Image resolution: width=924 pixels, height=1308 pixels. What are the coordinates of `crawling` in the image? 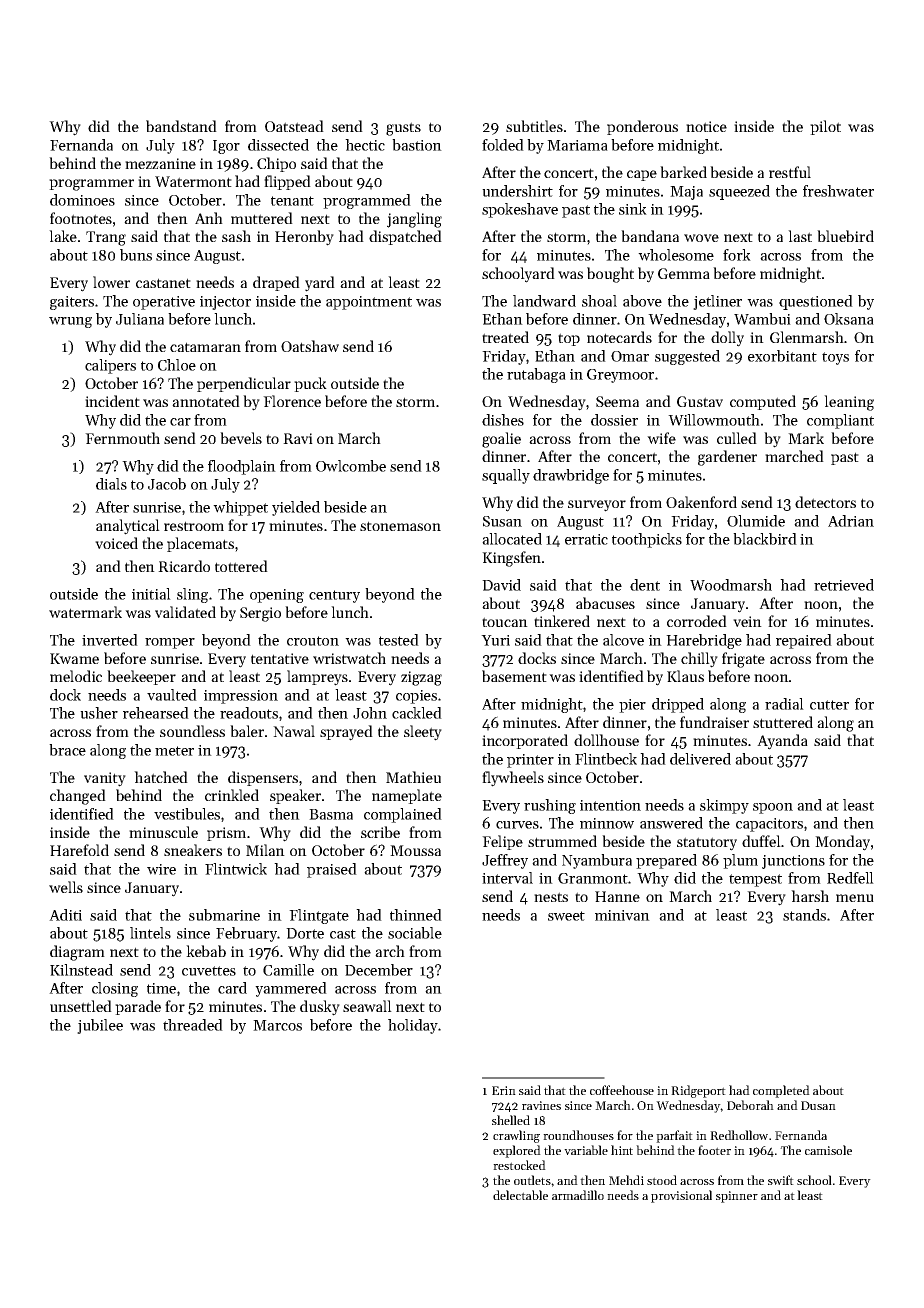 It's located at (516, 1136).
